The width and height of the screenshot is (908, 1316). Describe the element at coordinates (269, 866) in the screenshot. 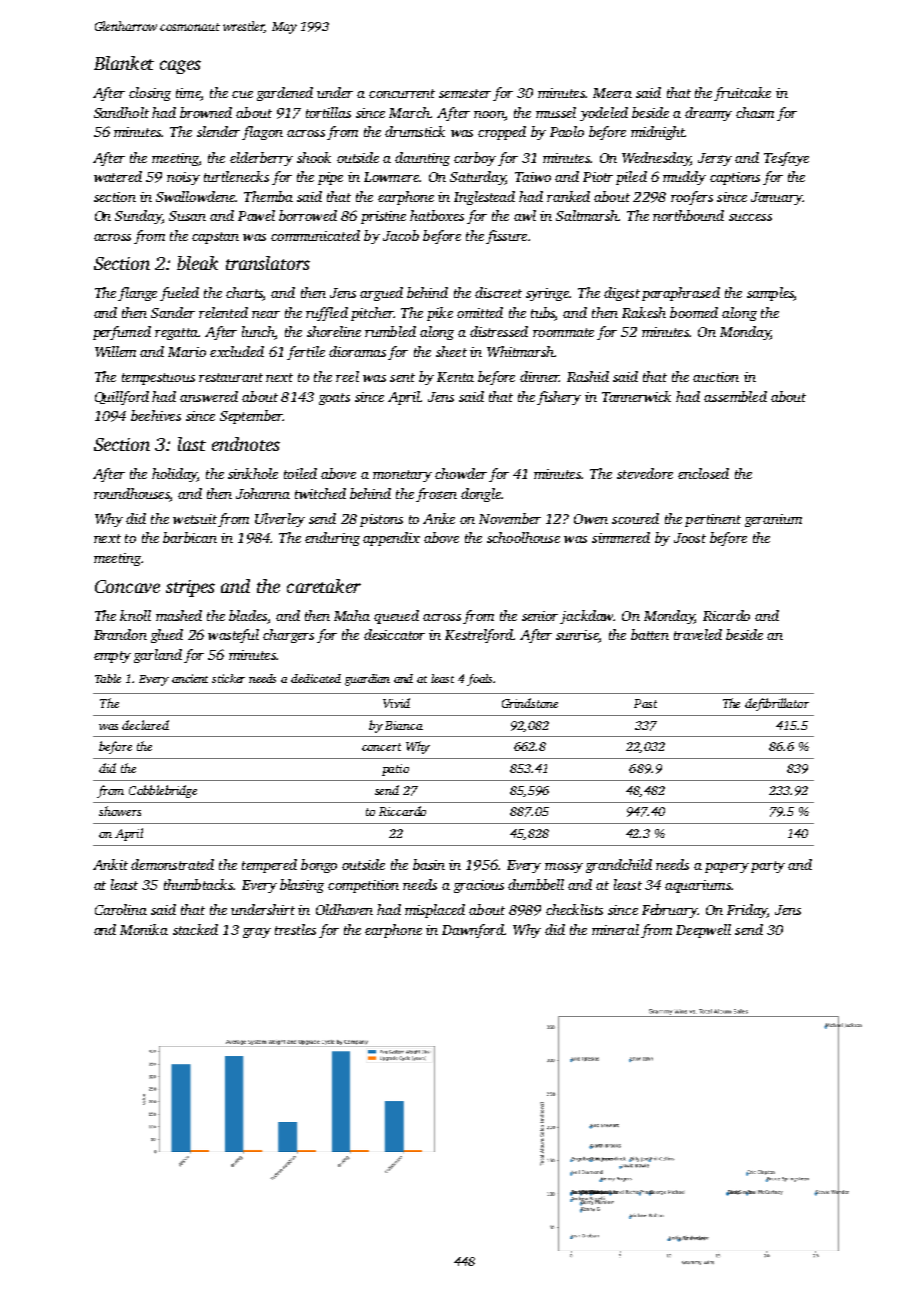

I see `tempered` at that location.
